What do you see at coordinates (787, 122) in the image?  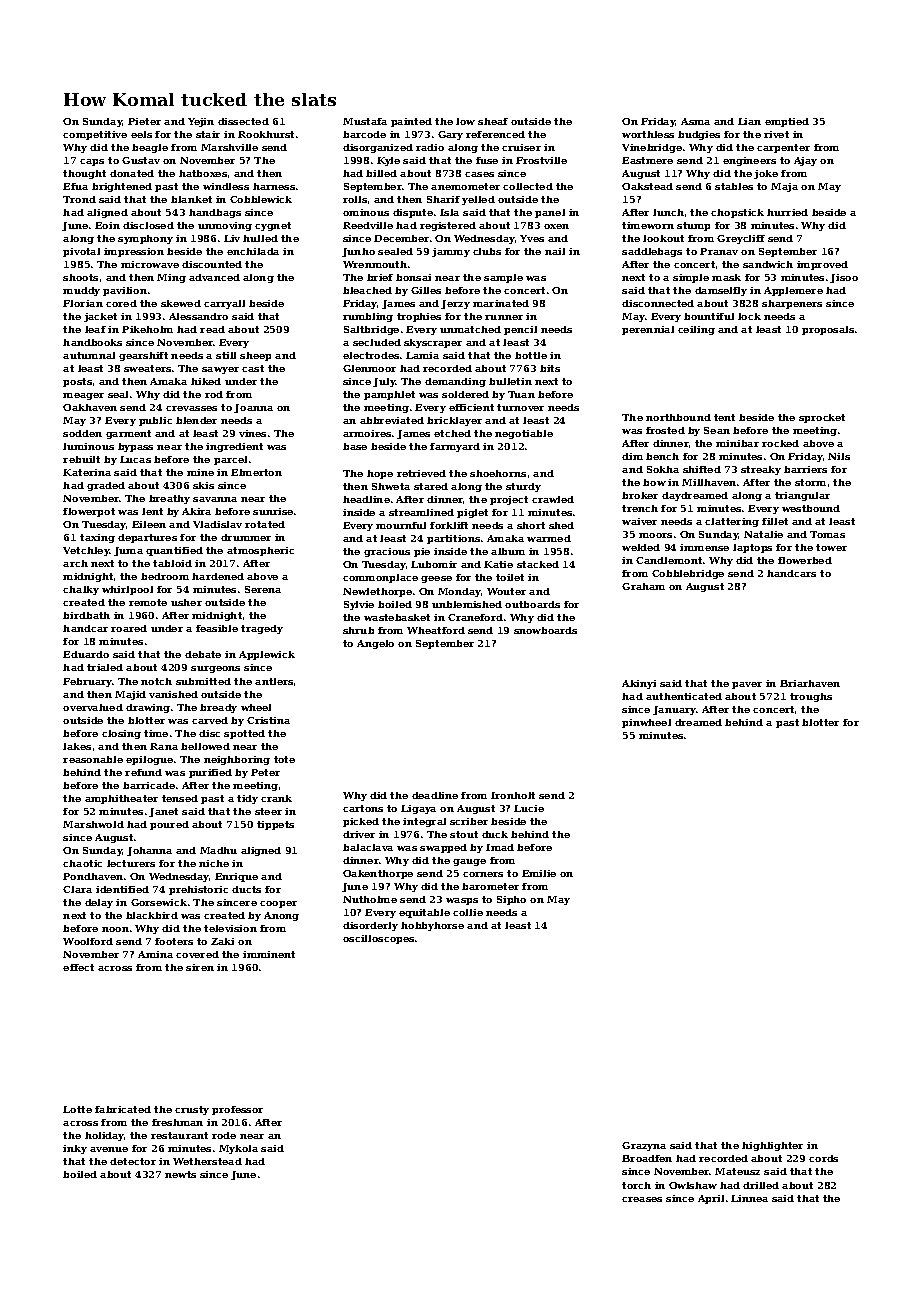 I see `emptied` at bounding box center [787, 122].
